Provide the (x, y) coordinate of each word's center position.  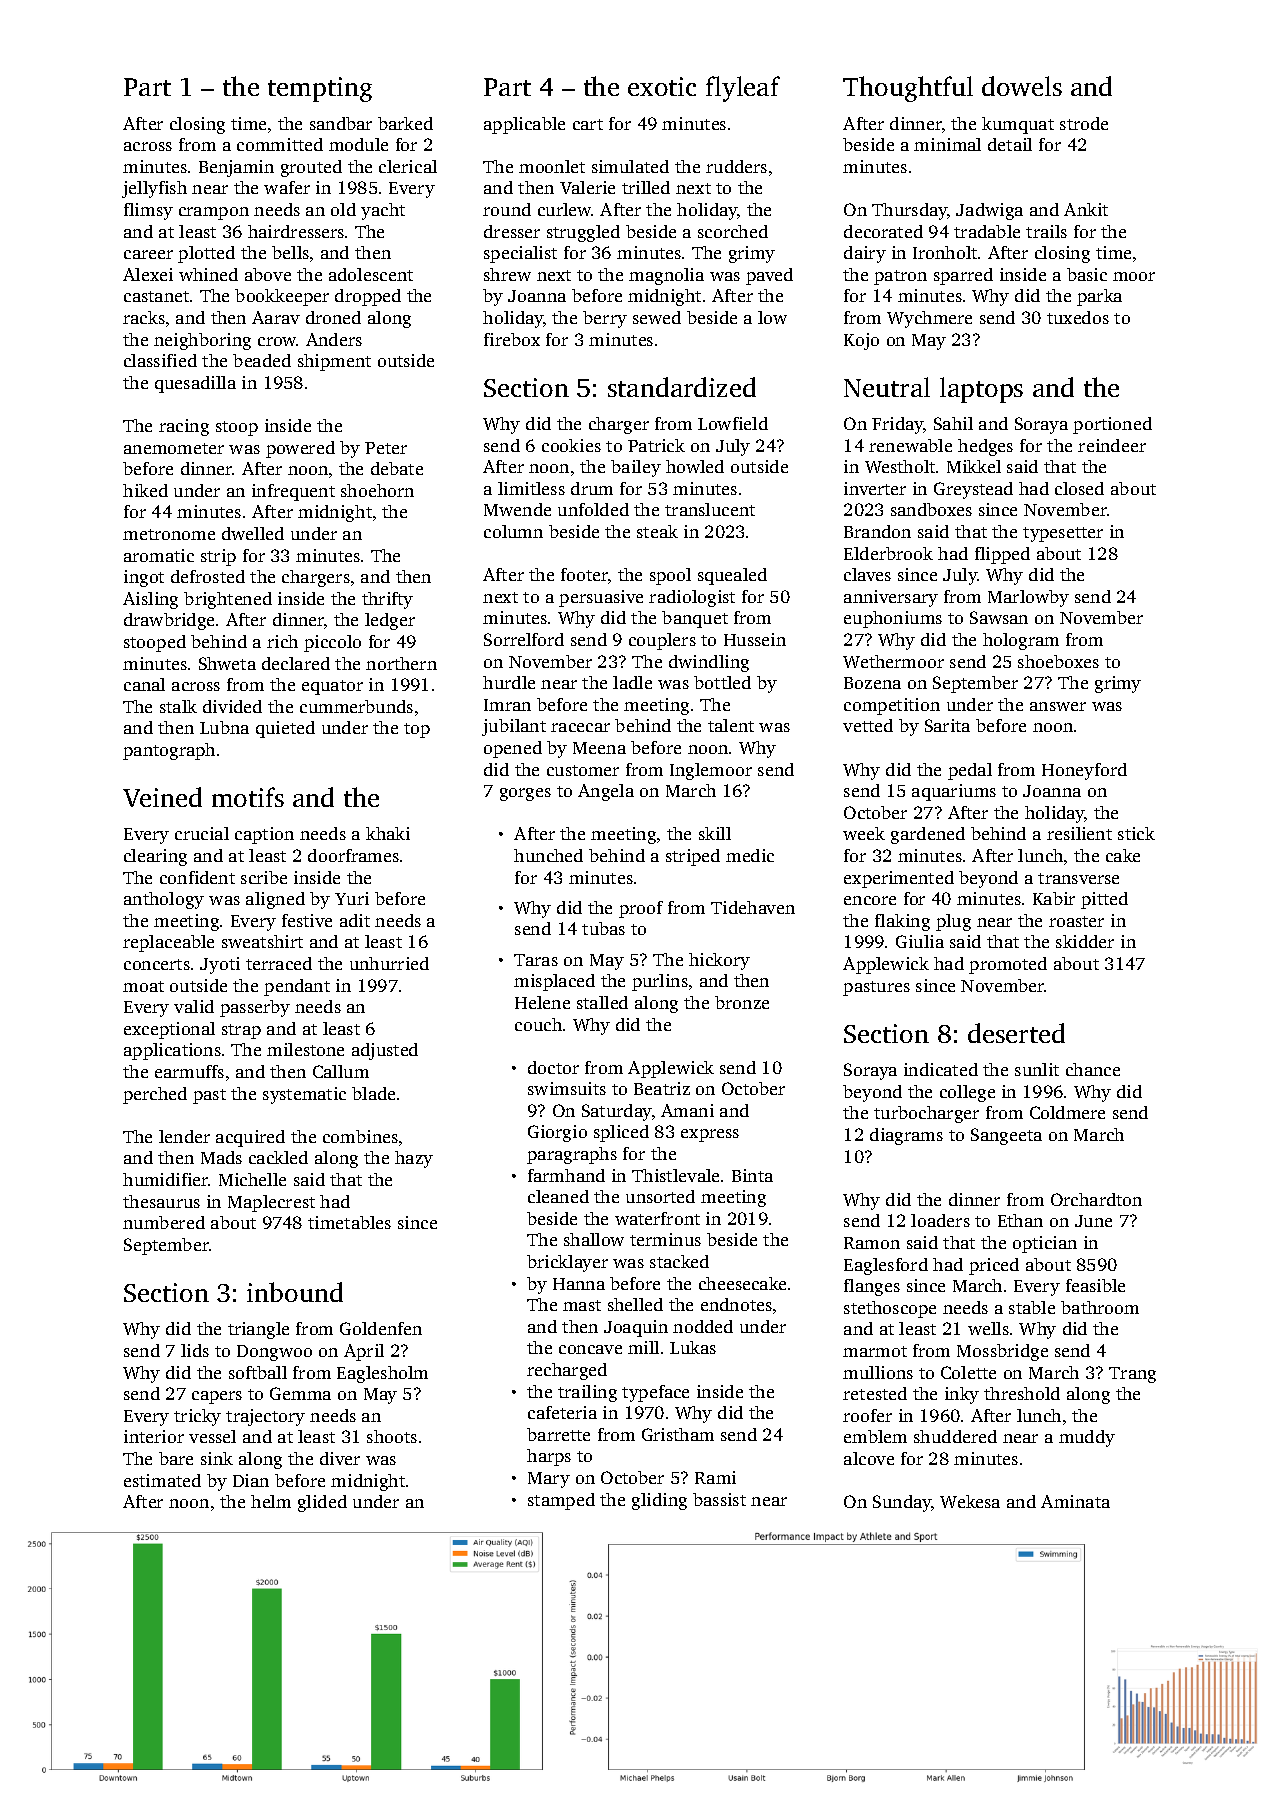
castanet (156, 296)
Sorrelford (524, 639)
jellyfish (154, 189)
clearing (155, 857)
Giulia (920, 941)
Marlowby (1028, 598)
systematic (304, 1095)
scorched (733, 231)
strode (1084, 123)
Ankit (1086, 209)
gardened (928, 835)
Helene (542, 1002)
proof (641, 909)
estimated (162, 1480)
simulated (630, 166)
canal (144, 684)
